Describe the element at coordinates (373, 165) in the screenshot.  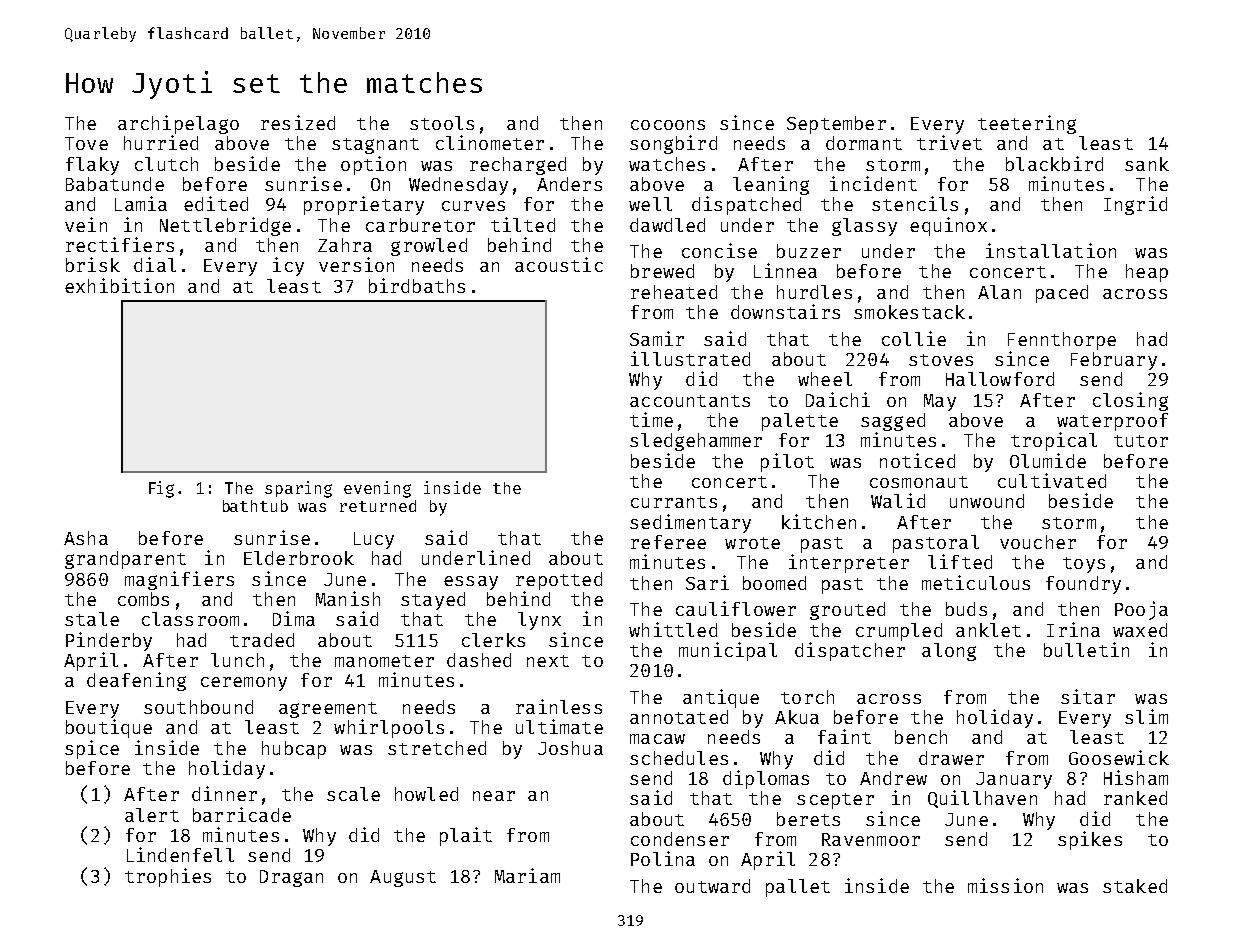
I see `option` at that location.
